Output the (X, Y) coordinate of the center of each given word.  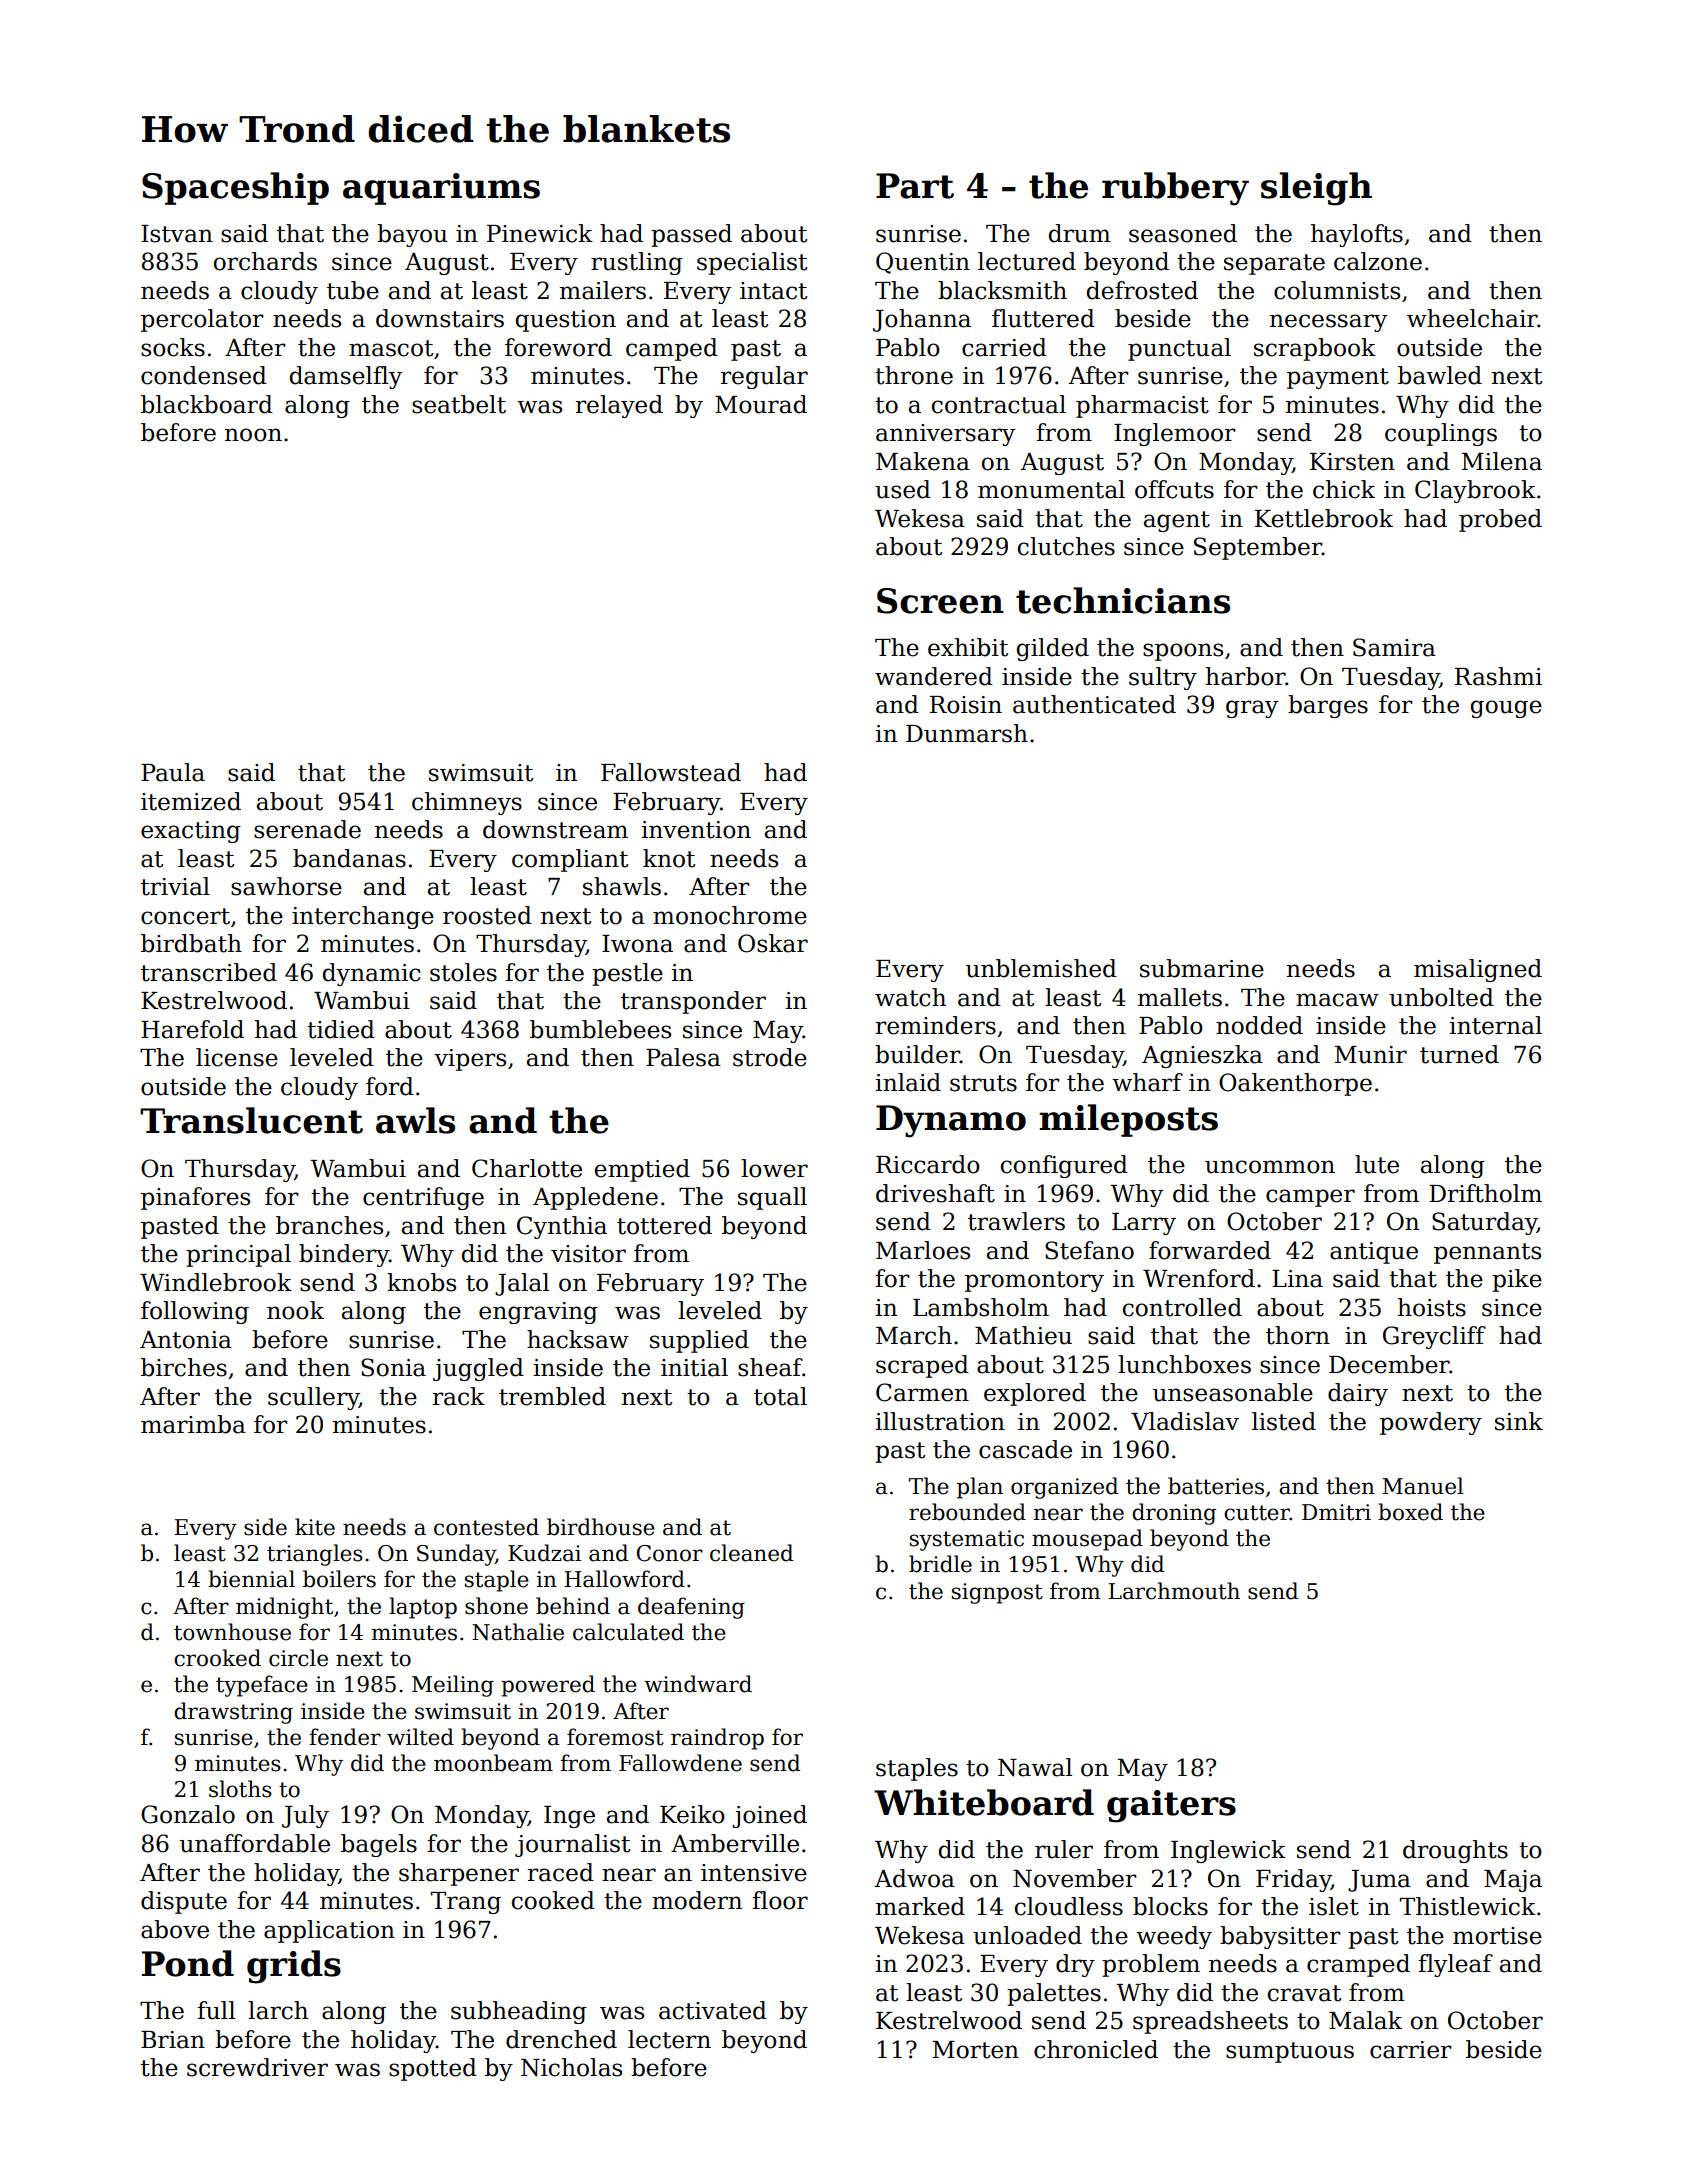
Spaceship (235, 188)
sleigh (1316, 189)
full (216, 2010)
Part (915, 186)
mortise (1497, 1936)
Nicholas (571, 2067)
